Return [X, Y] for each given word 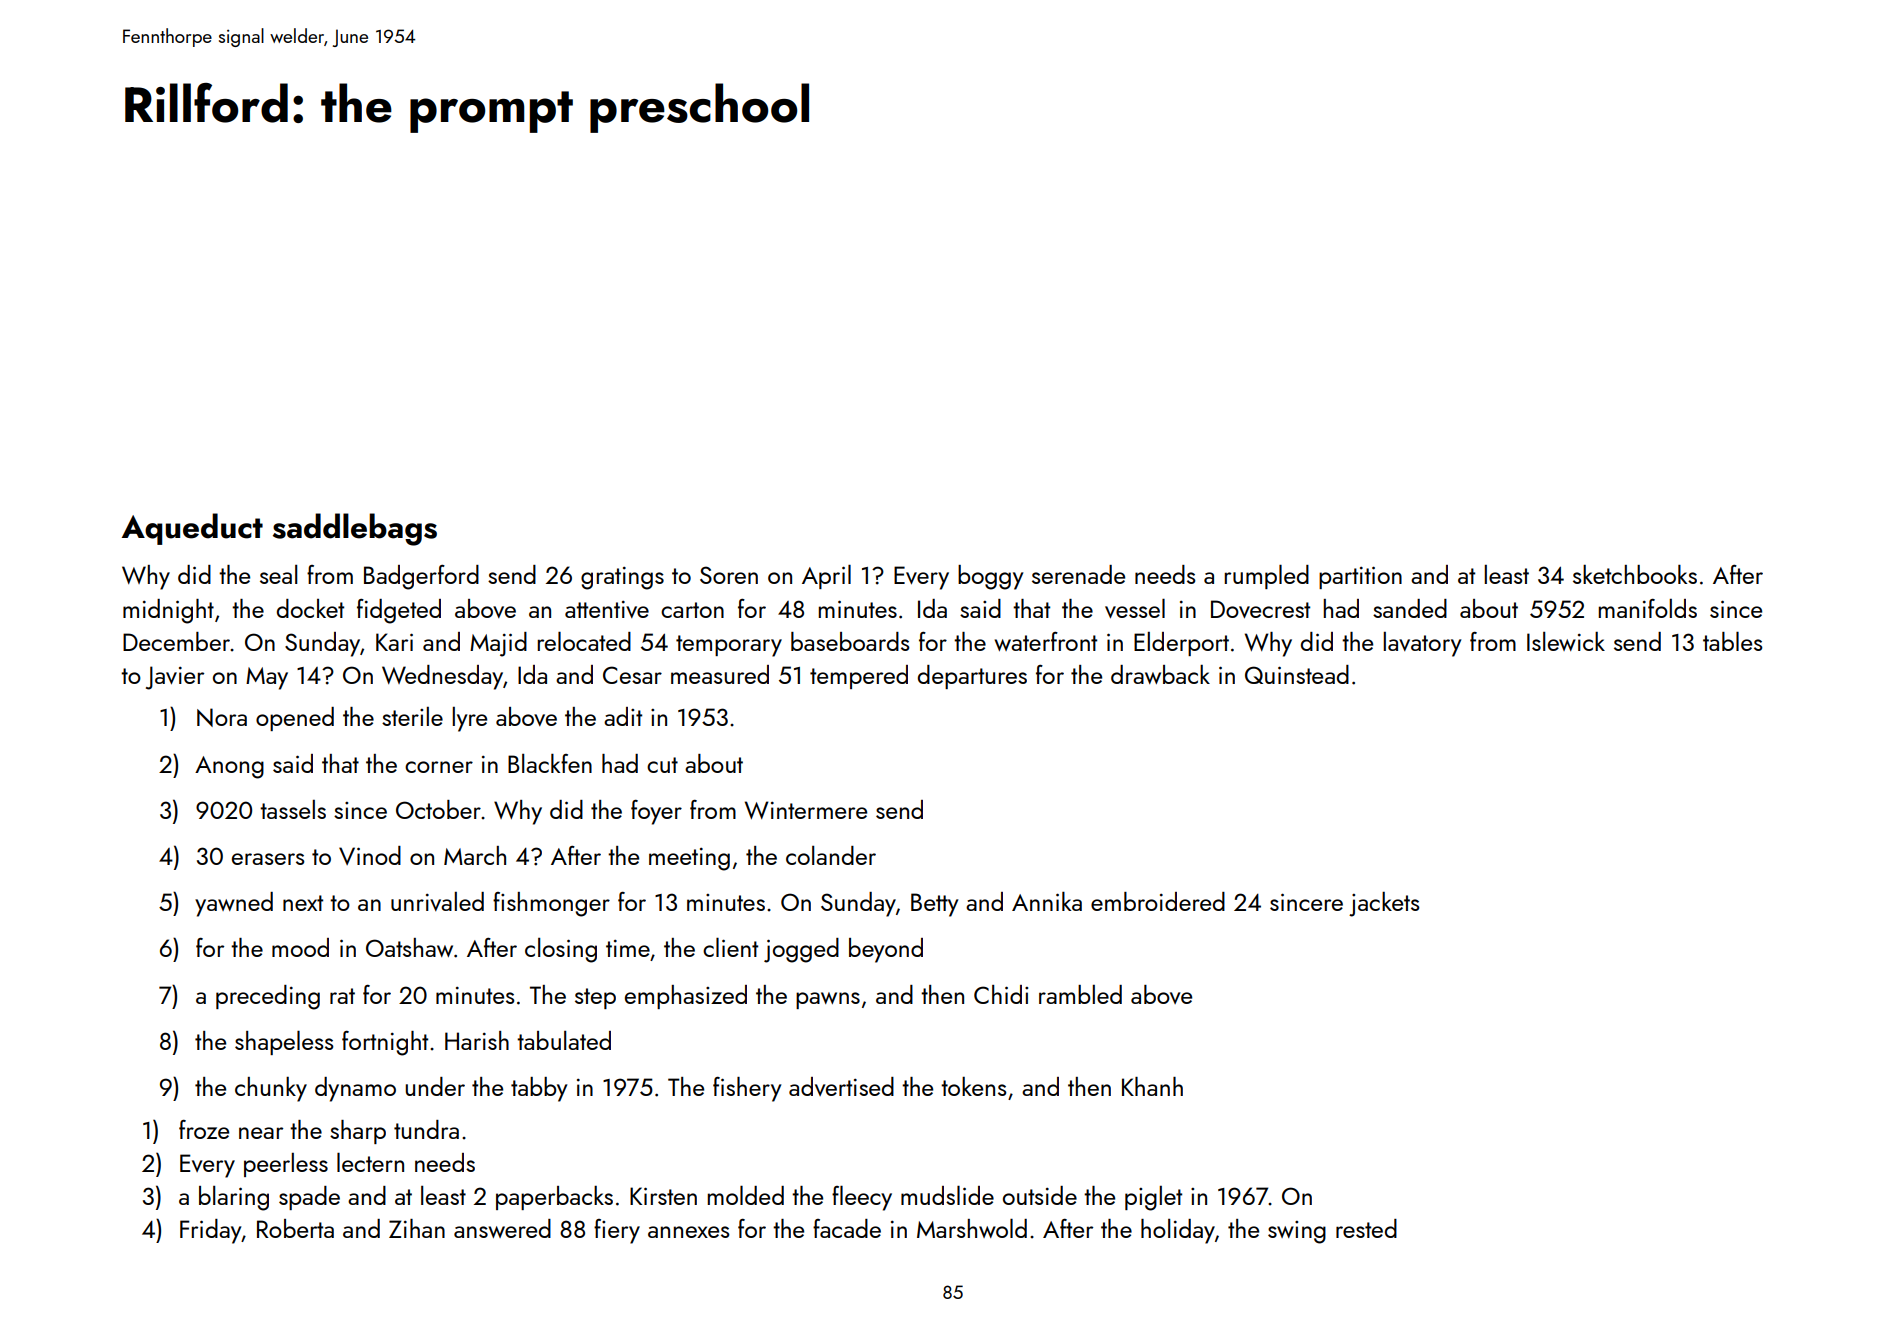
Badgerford [421, 577]
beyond [886, 950]
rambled [1080, 994]
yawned [234, 904]
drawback [1160, 674]
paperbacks [554, 1198]
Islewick [1566, 641]
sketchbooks [1635, 574]
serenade [1078, 574]
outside [1040, 1195]
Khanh [1152, 1086]
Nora [222, 717]
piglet [1153, 1198]
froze [204, 1129]
